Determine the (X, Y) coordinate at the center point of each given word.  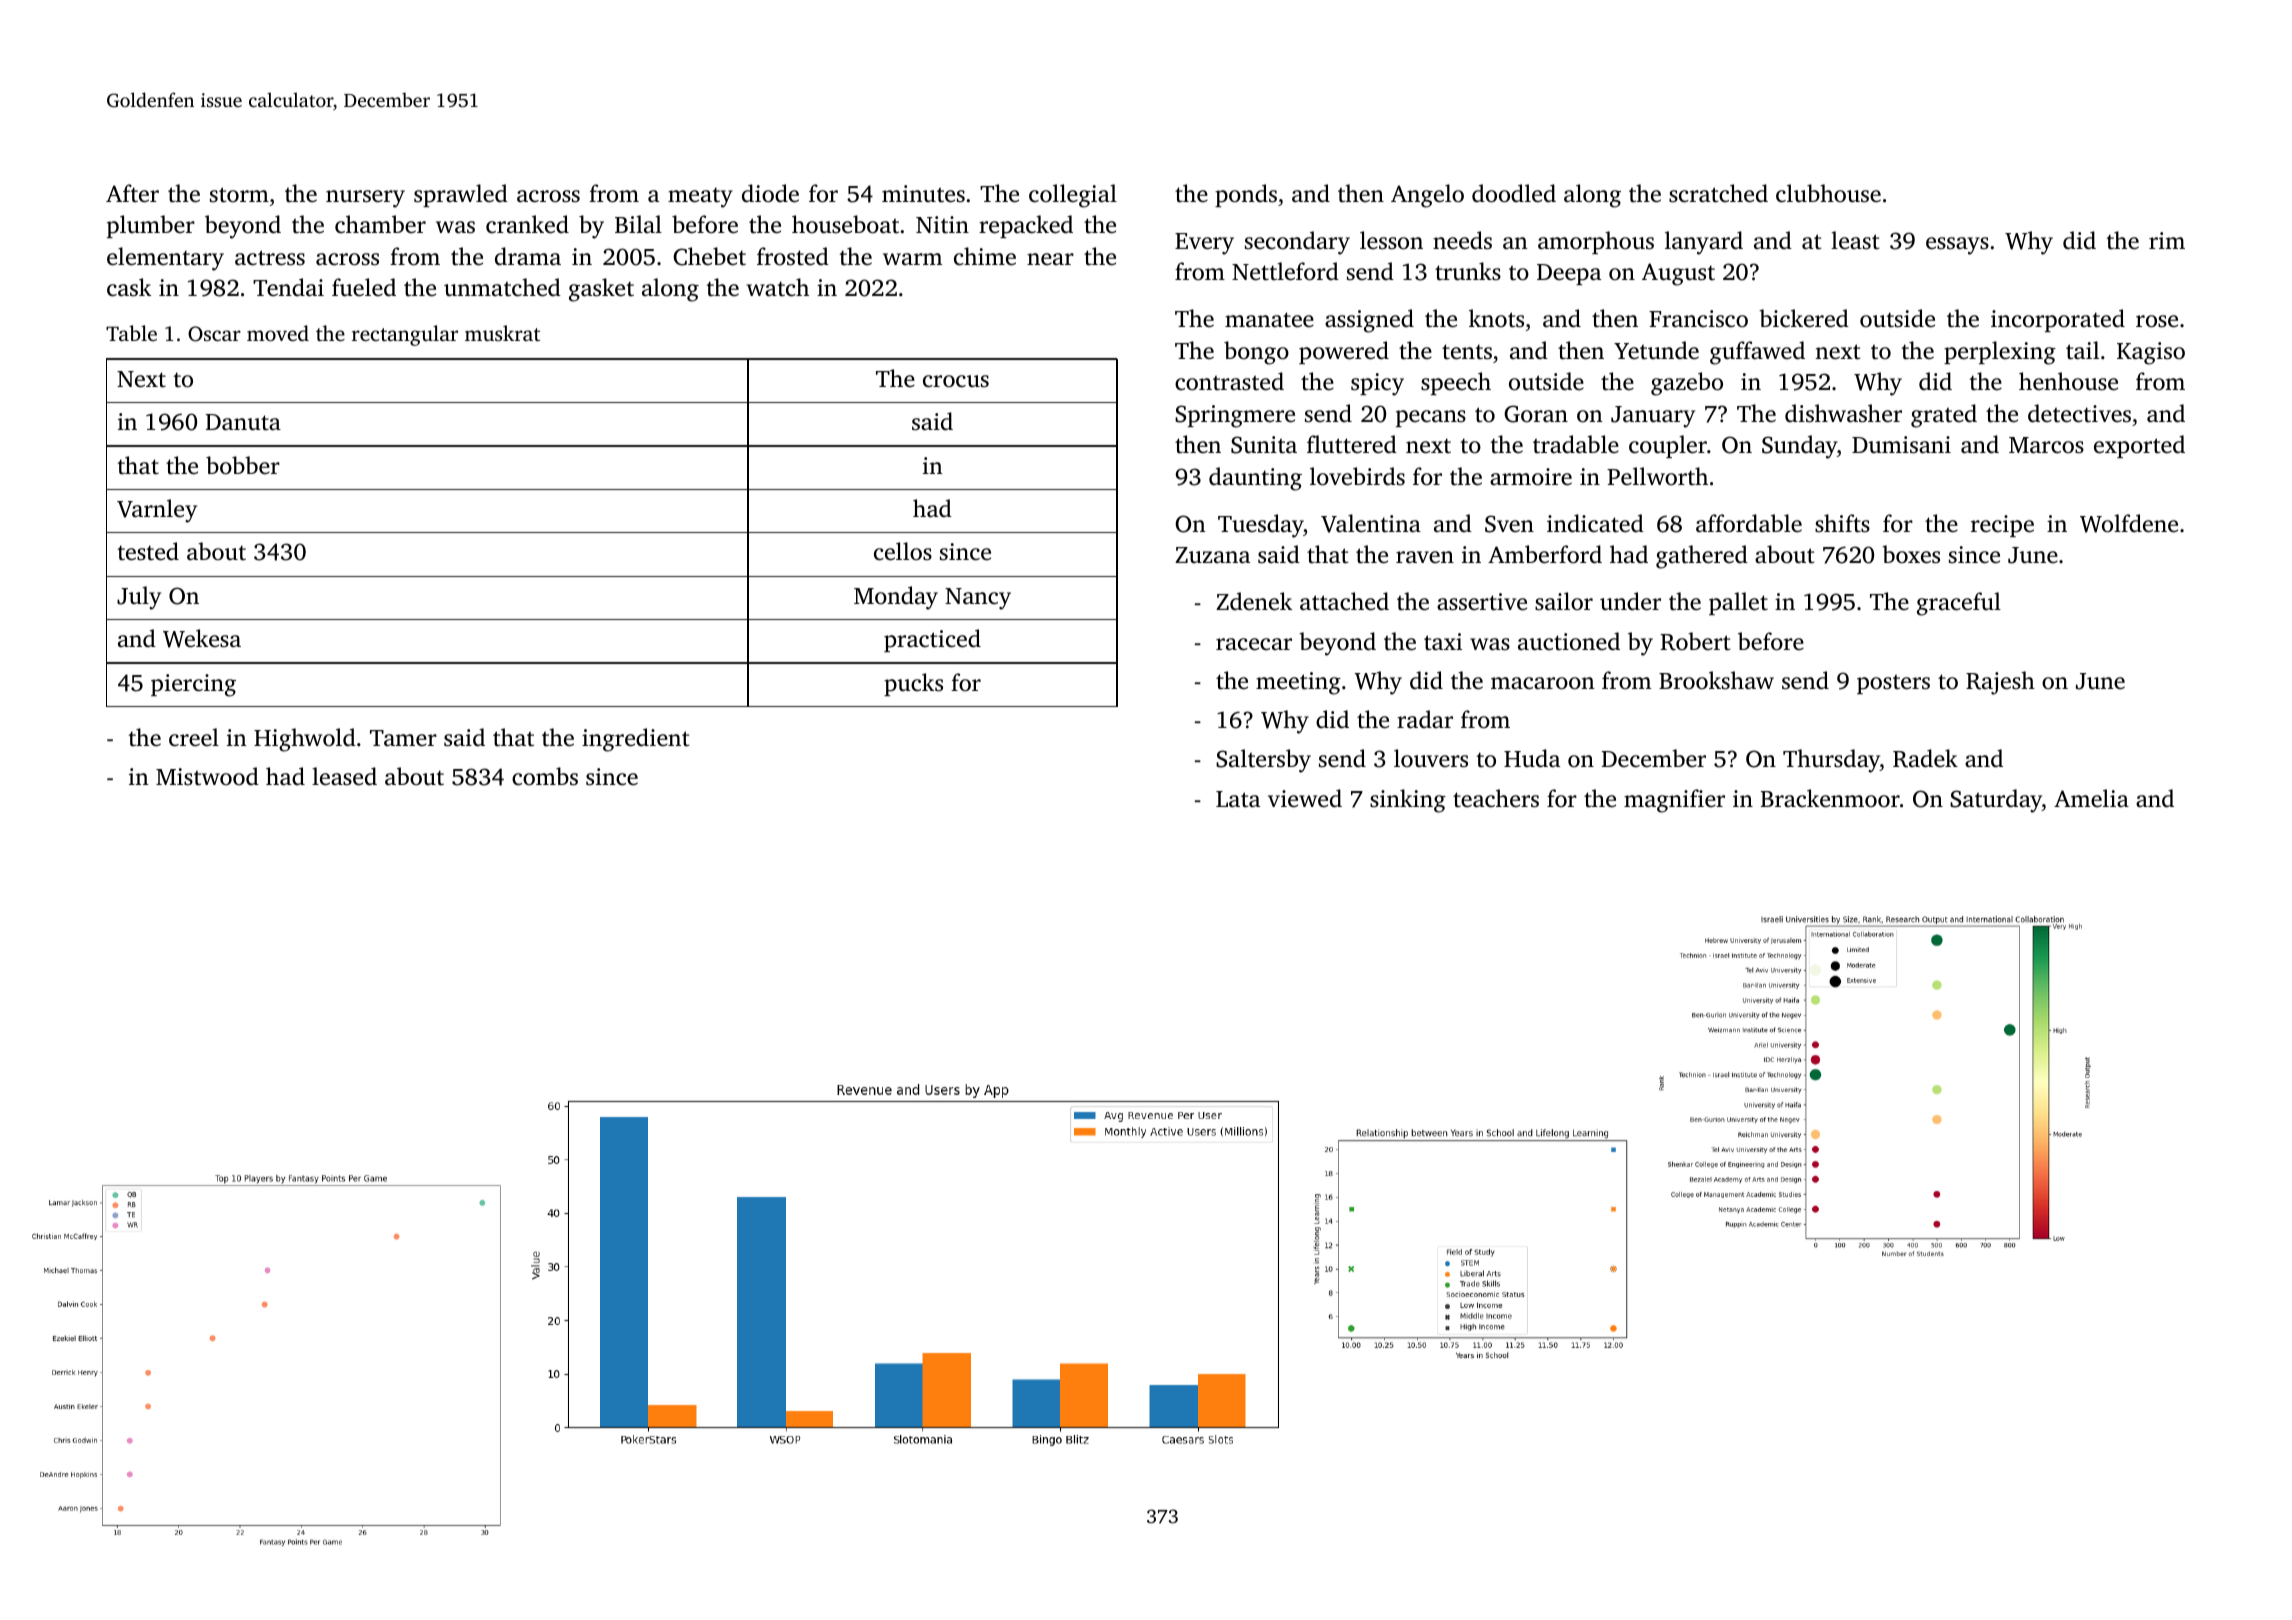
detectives (2079, 413)
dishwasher (1843, 413)
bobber (243, 465)
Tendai (288, 287)
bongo (1256, 353)
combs (545, 776)
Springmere (1235, 416)
